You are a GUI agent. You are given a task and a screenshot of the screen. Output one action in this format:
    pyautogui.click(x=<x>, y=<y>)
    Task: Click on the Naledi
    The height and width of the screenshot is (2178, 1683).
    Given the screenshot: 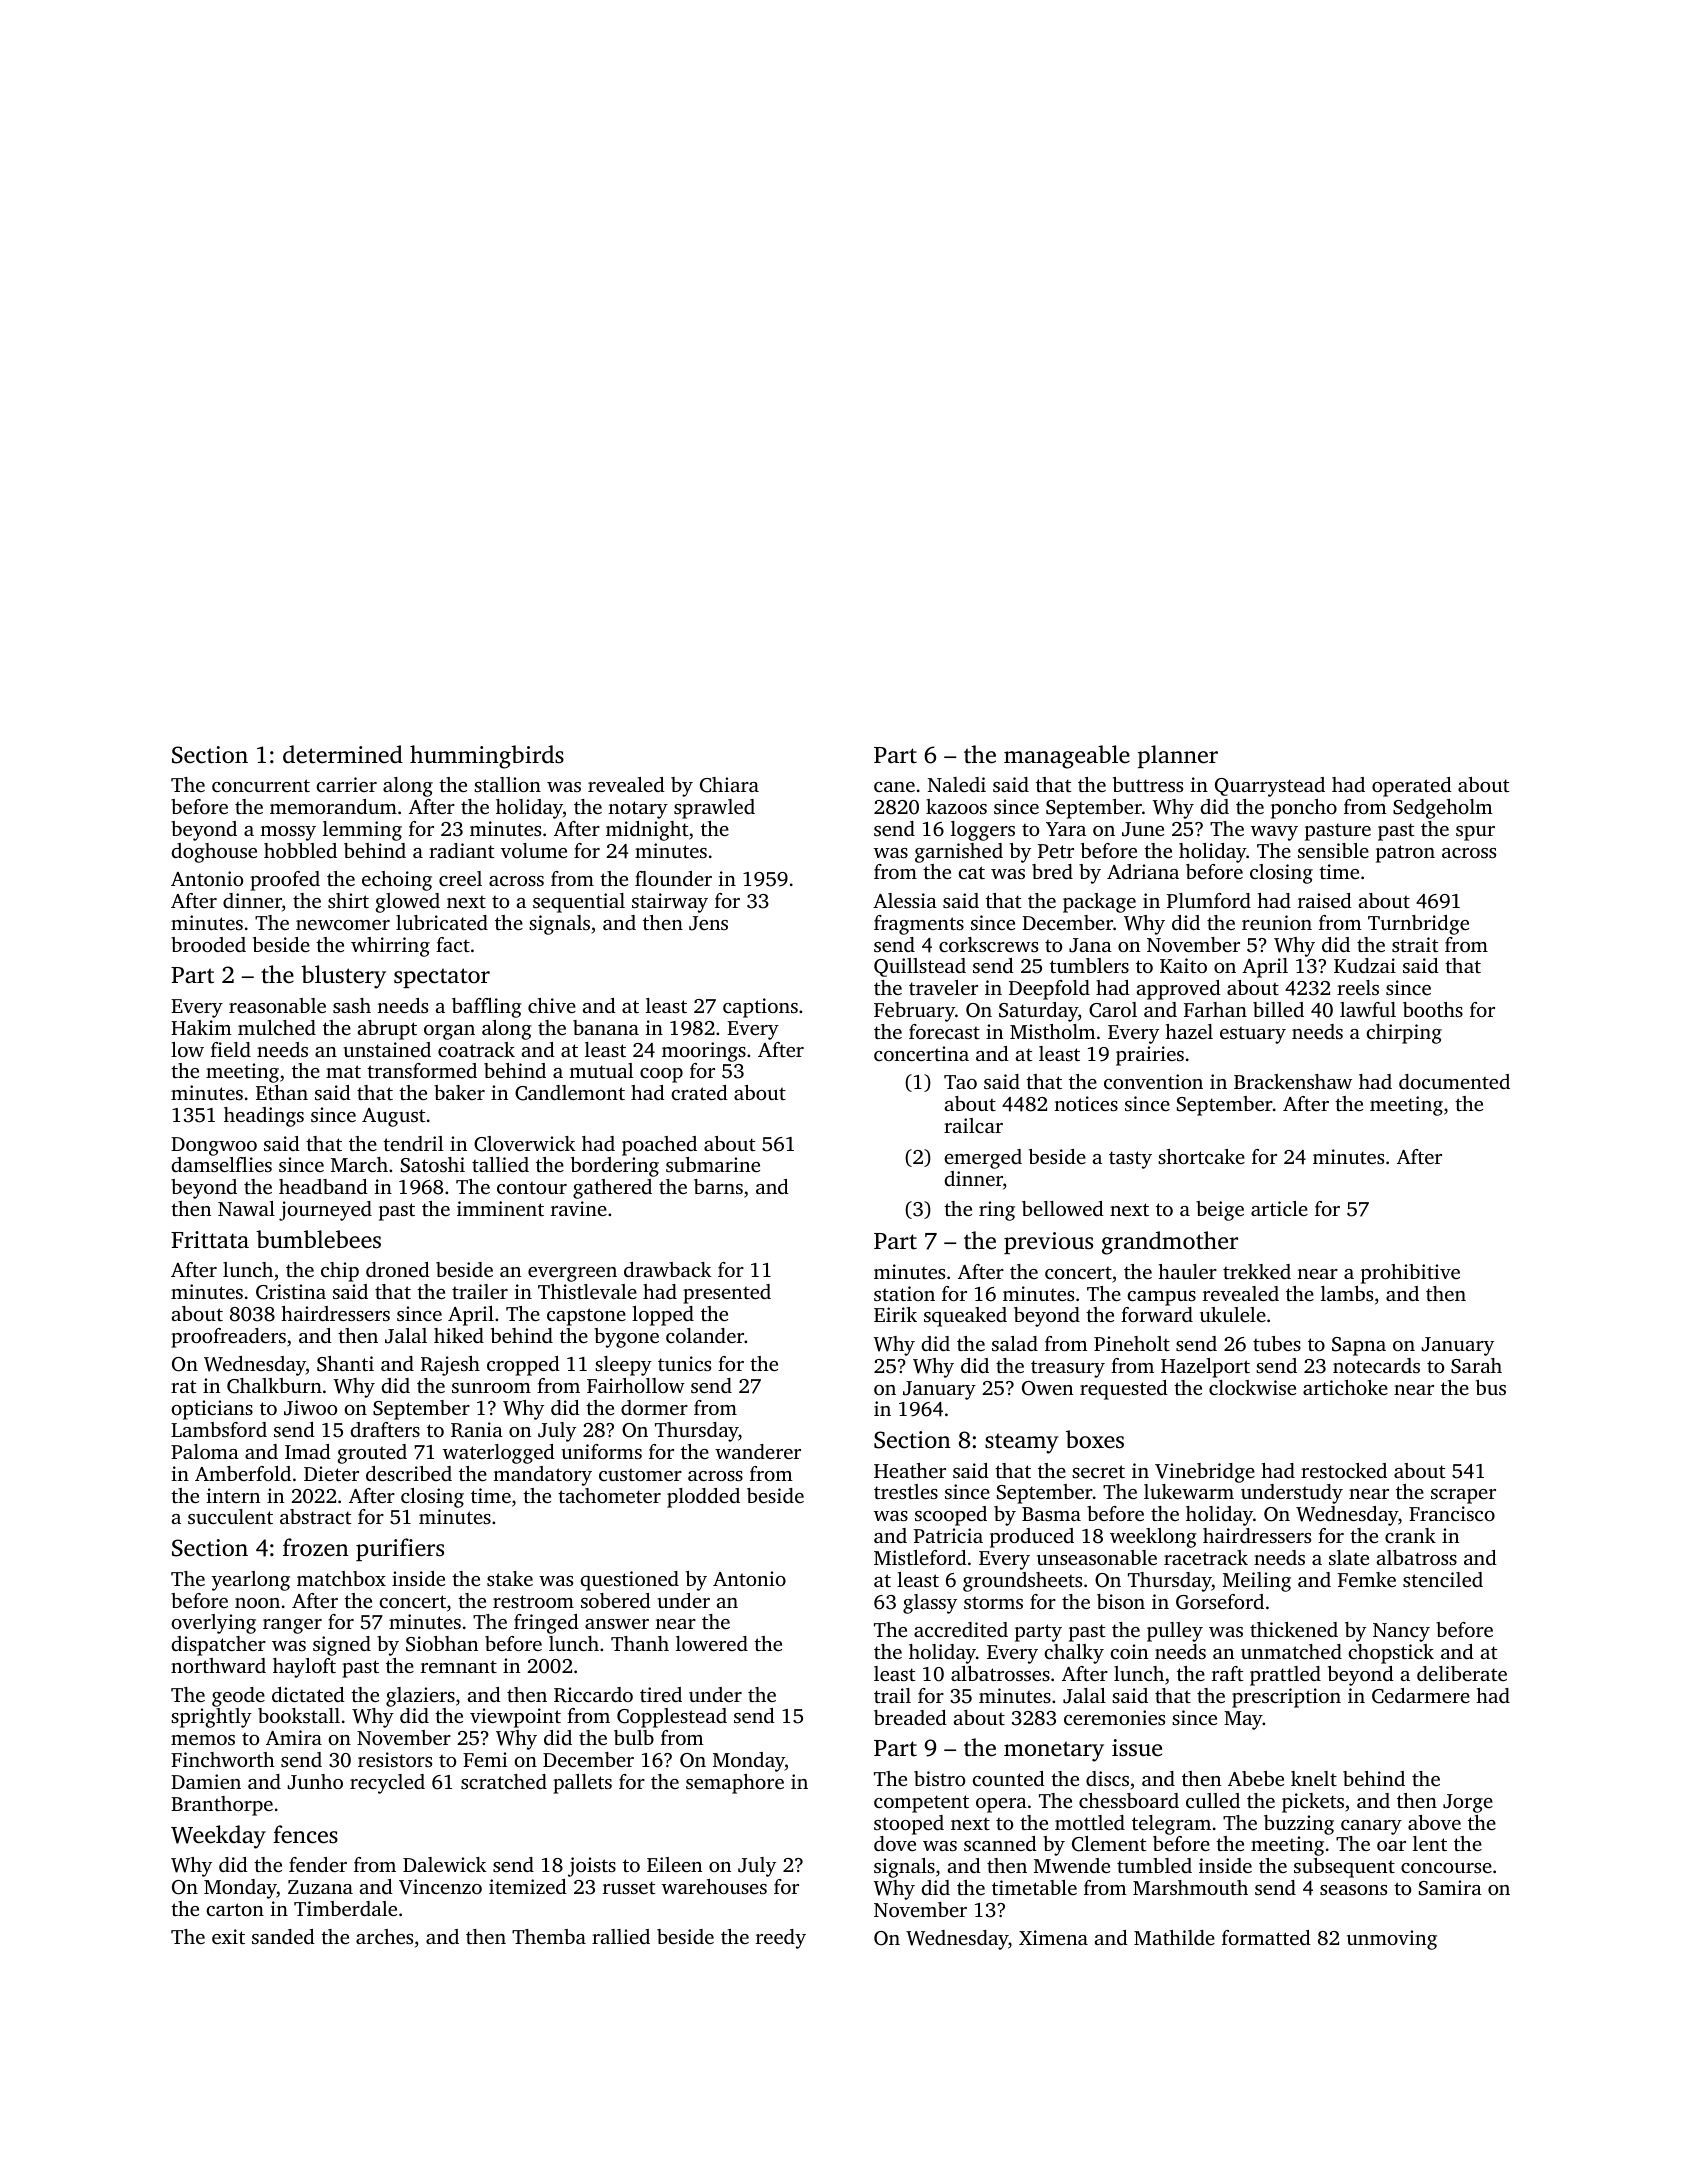 What is the action you would take?
    pyautogui.click(x=957, y=784)
